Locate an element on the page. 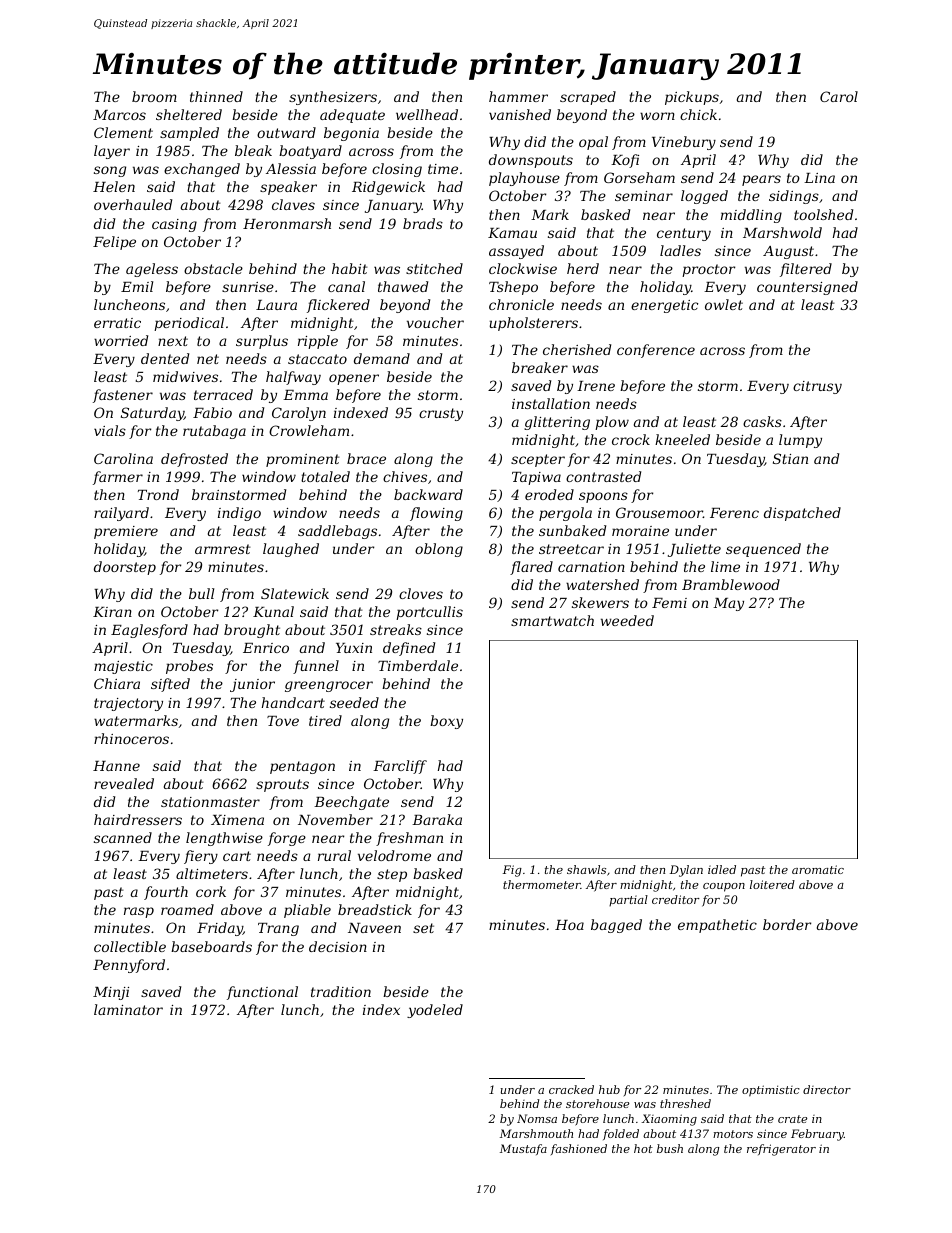 This document has height=1233, width=952. Mustafa is located at coordinates (523, 1149).
